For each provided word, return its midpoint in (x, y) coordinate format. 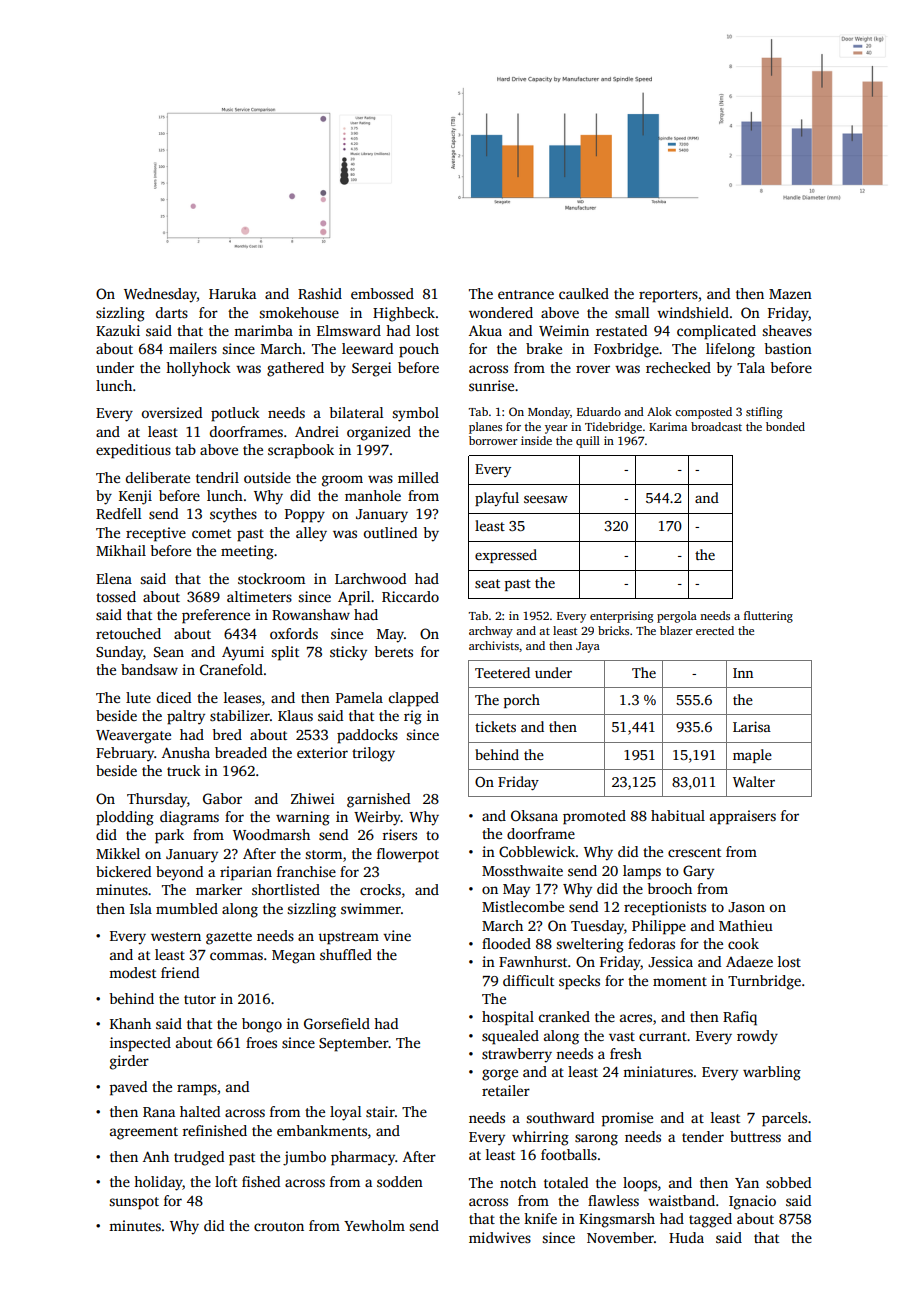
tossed (116, 596)
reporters (668, 296)
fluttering (768, 617)
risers (400, 834)
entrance (526, 294)
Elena (114, 578)
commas (236, 956)
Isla (141, 908)
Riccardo (410, 596)
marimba (263, 330)
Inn (743, 673)
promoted (594, 817)
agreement (144, 1133)
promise (627, 1119)
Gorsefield (337, 1023)
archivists (494, 645)
